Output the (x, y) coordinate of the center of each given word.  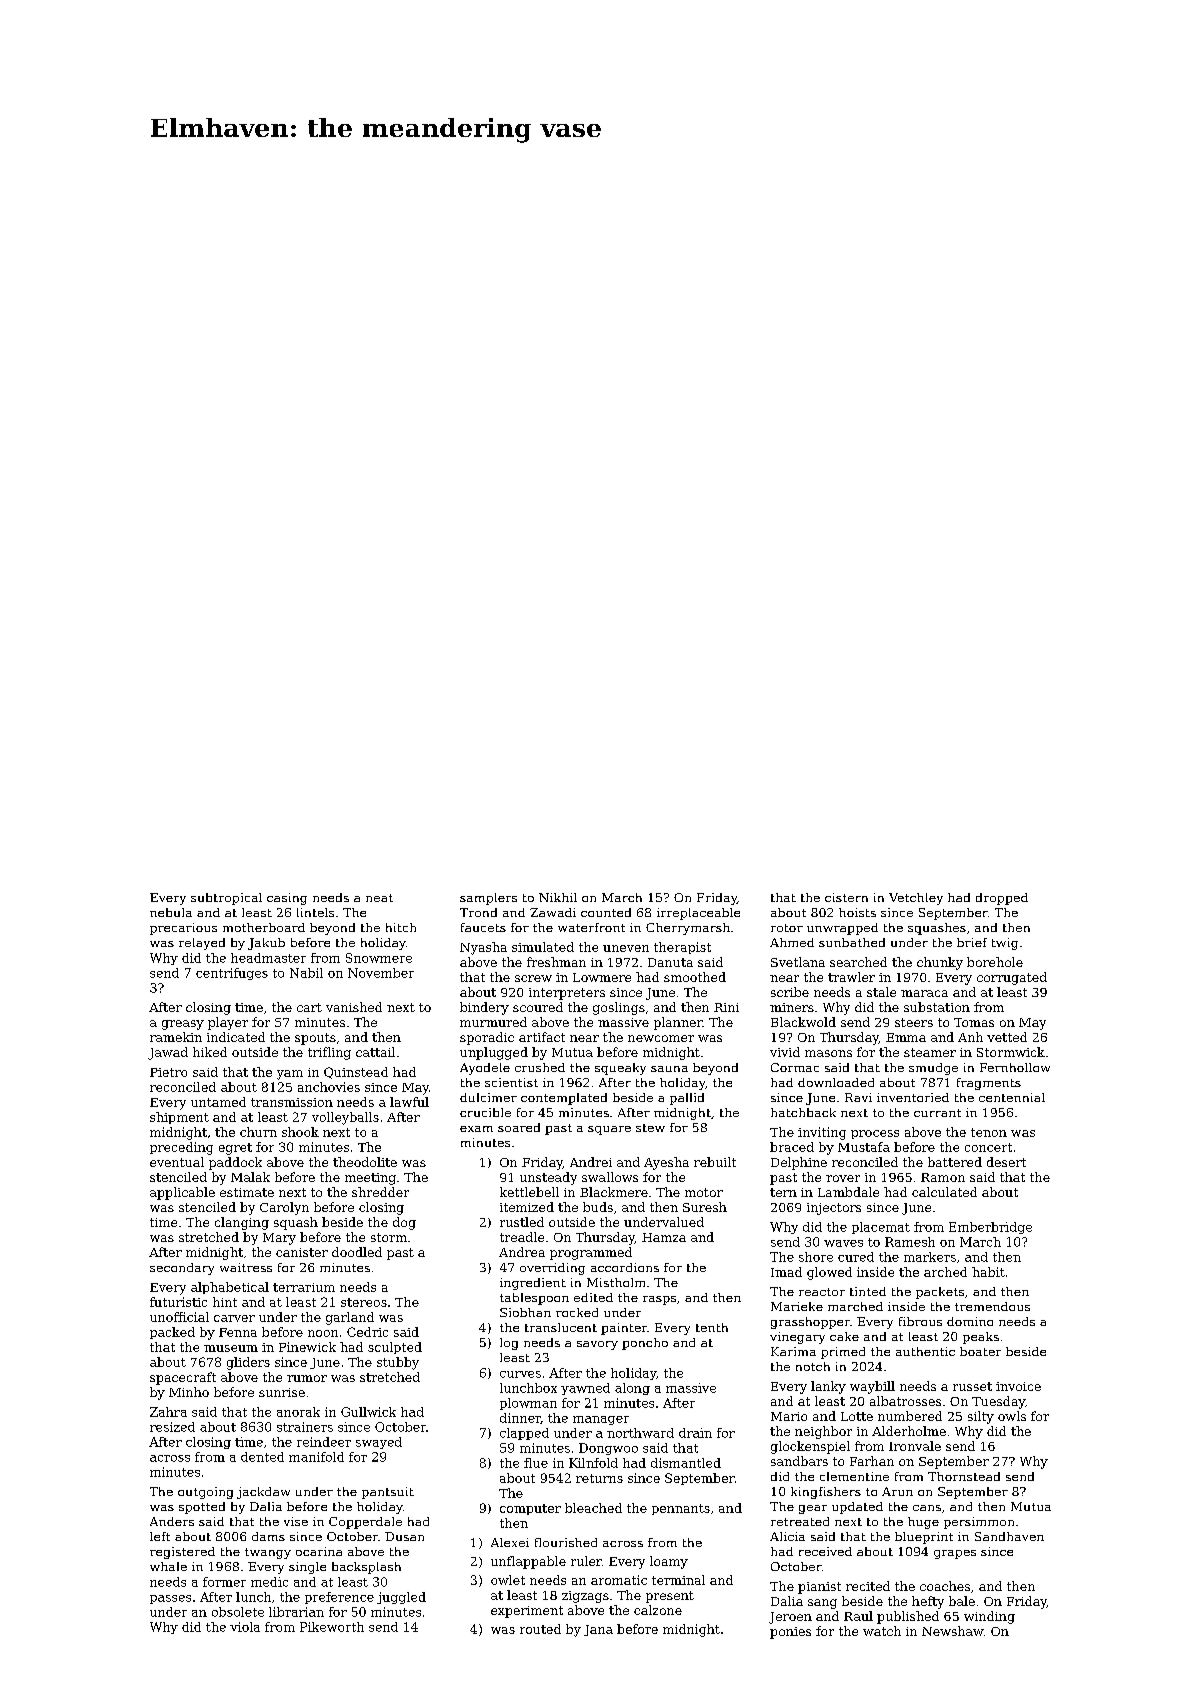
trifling (329, 1053)
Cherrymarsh (688, 929)
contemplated (564, 1099)
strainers (305, 1427)
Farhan (872, 1461)
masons (828, 1053)
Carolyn (284, 1208)
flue (536, 1463)
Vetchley (916, 899)
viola (245, 1627)
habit (988, 1272)
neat (379, 898)
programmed (591, 1253)
